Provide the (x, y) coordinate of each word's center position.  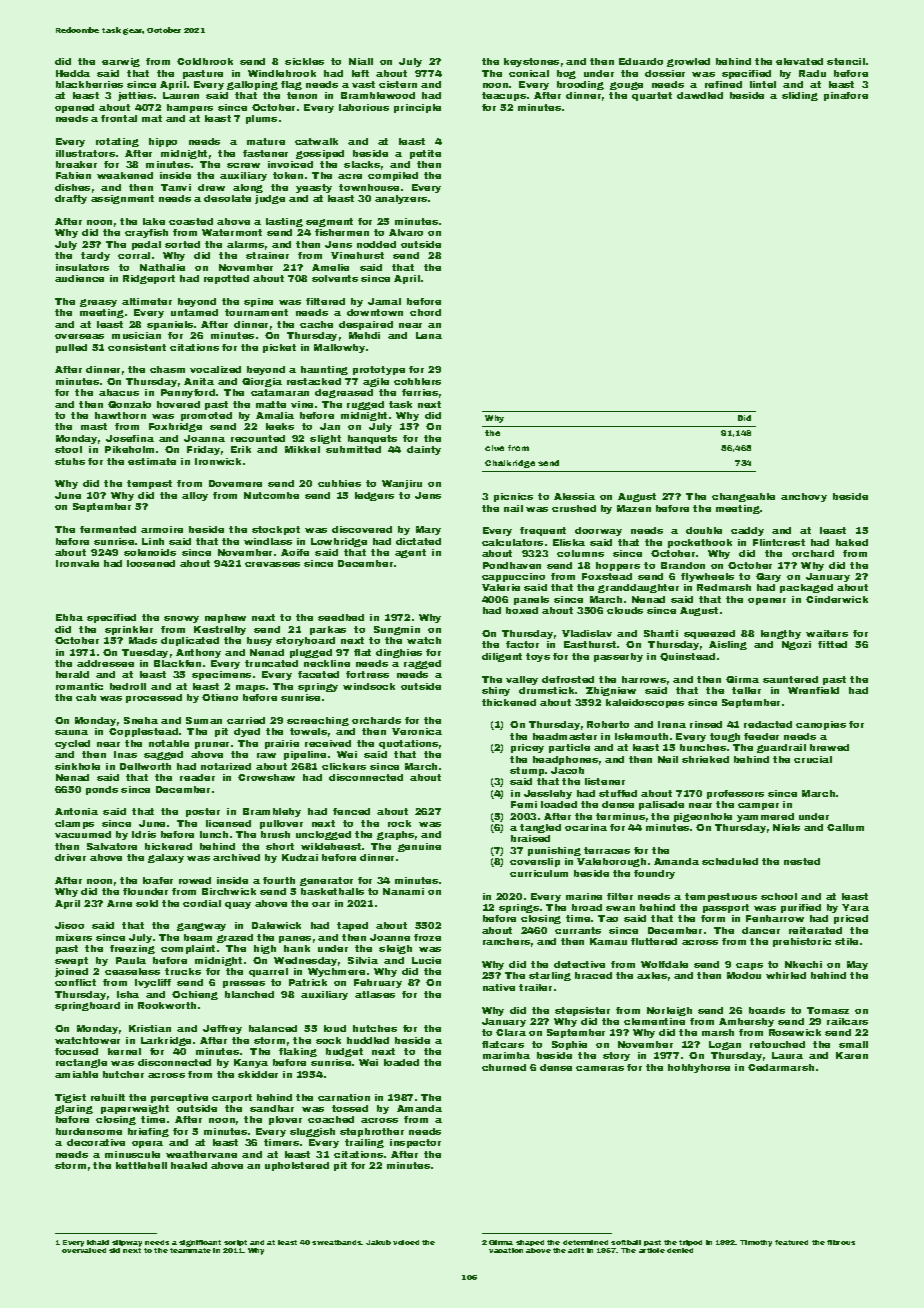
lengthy (781, 634)
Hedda (73, 73)
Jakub (378, 1242)
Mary (428, 530)
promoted (206, 416)
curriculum (539, 873)
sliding (800, 96)
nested (802, 861)
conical (529, 73)
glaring (74, 1109)
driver (70, 857)
